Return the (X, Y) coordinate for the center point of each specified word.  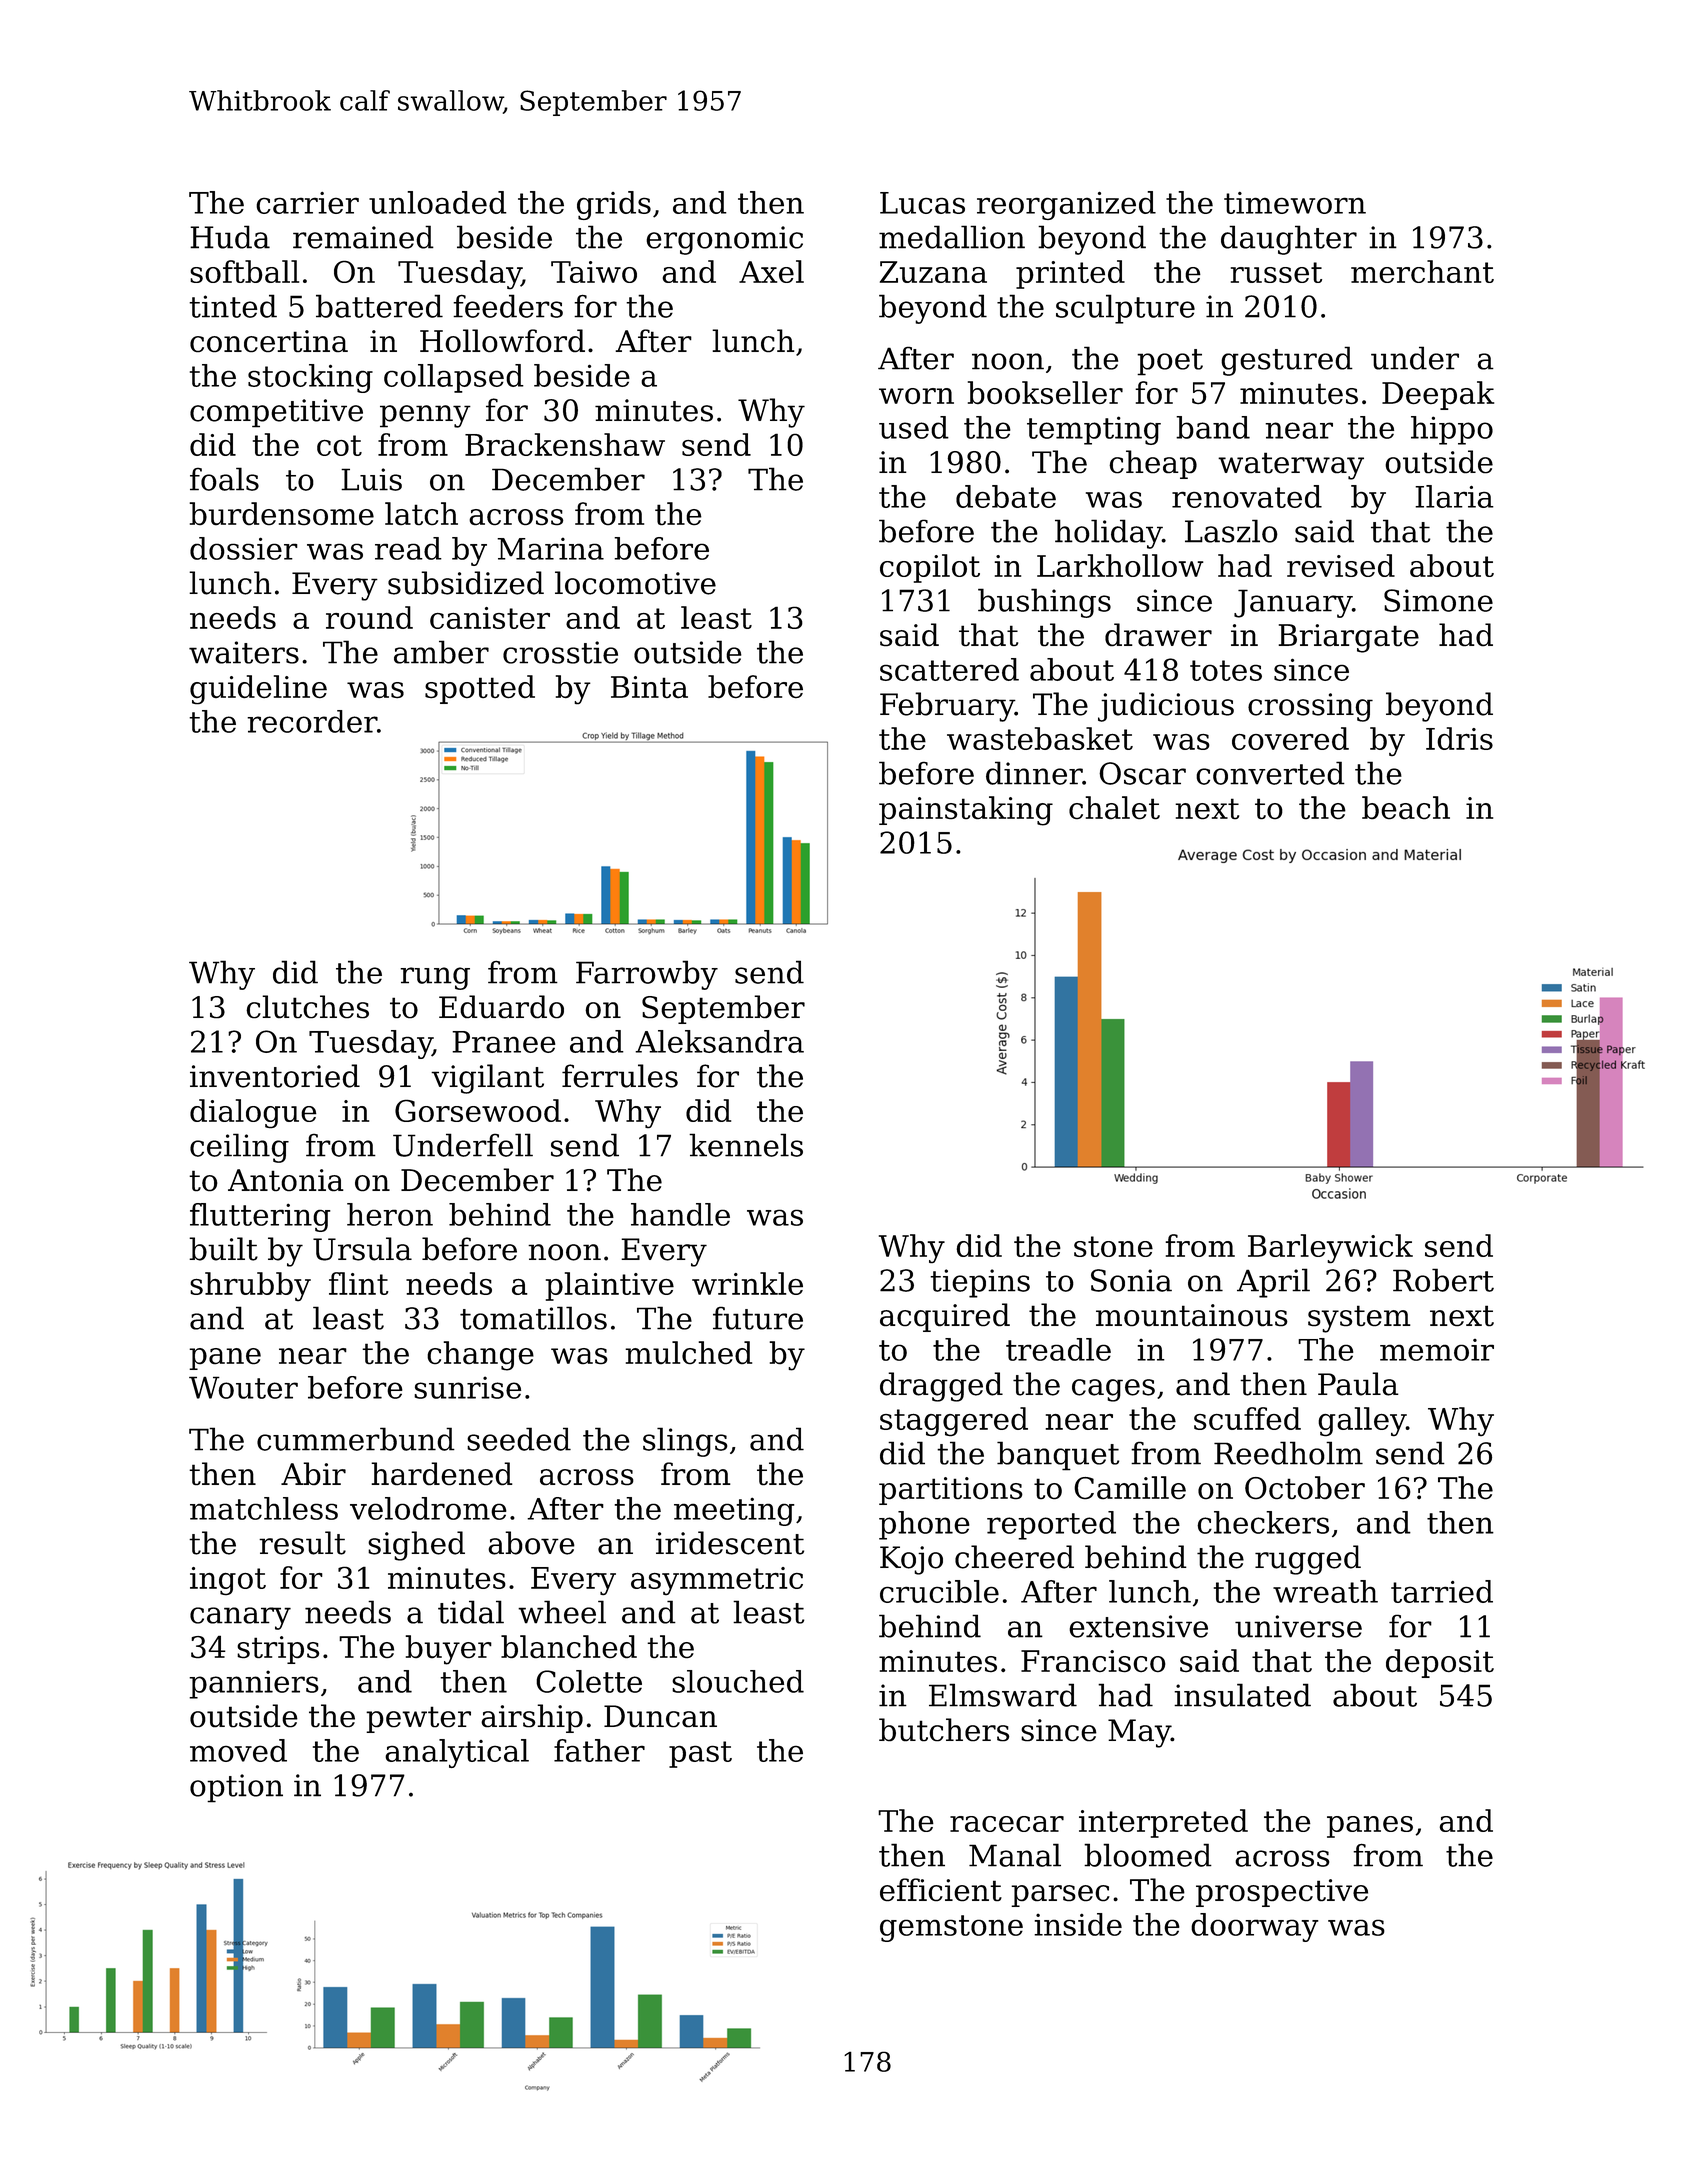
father (599, 1750)
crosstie (560, 652)
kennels (746, 1145)
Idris (1459, 738)
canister (490, 618)
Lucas (922, 203)
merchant (1422, 271)
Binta (649, 687)
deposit (1440, 1663)
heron (390, 1214)
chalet (1114, 807)
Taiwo (594, 272)
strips (278, 1650)
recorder (312, 721)
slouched (738, 1681)
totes (1226, 670)
